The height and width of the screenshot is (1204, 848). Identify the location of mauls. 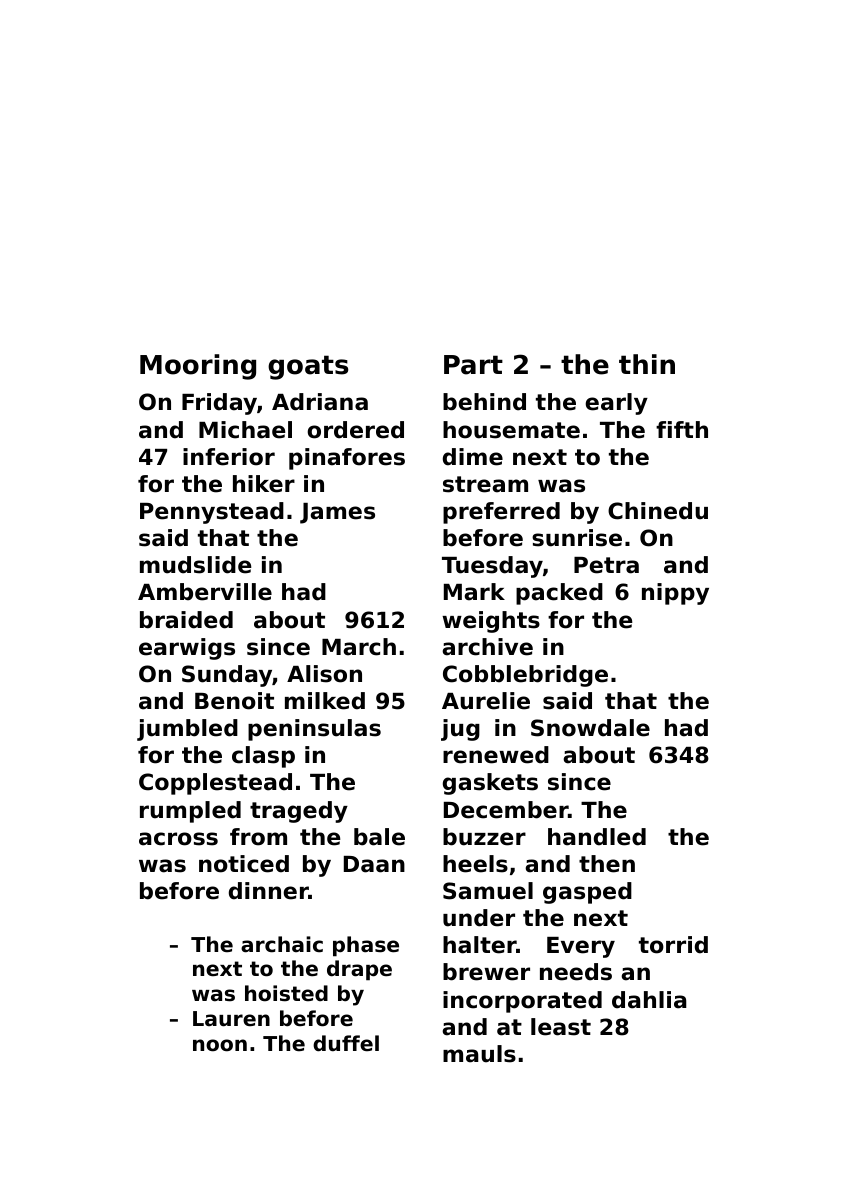
(479, 1054).
